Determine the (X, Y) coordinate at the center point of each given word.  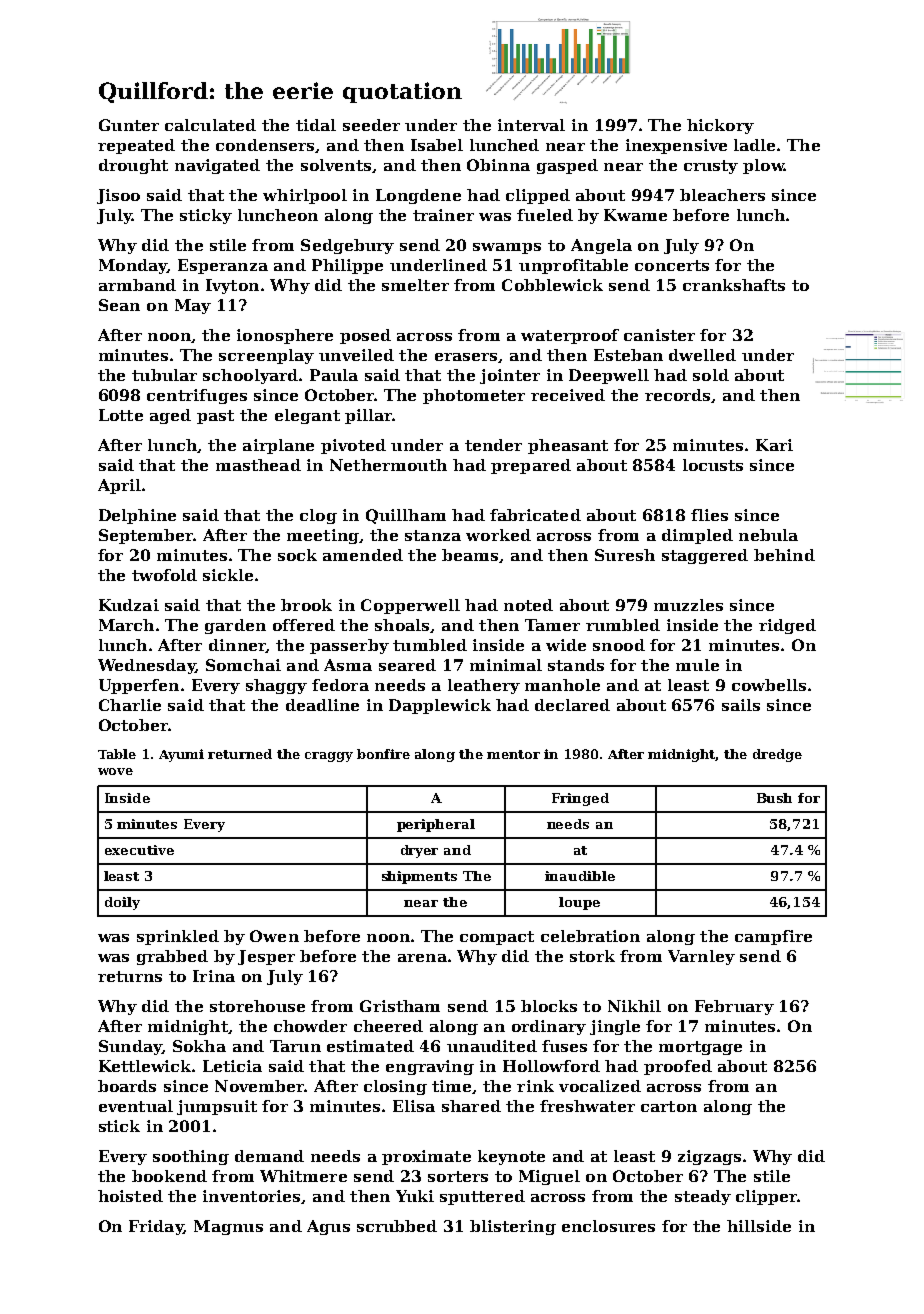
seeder (371, 125)
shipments (419, 877)
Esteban (628, 355)
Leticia (232, 1066)
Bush (774, 798)
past (215, 417)
